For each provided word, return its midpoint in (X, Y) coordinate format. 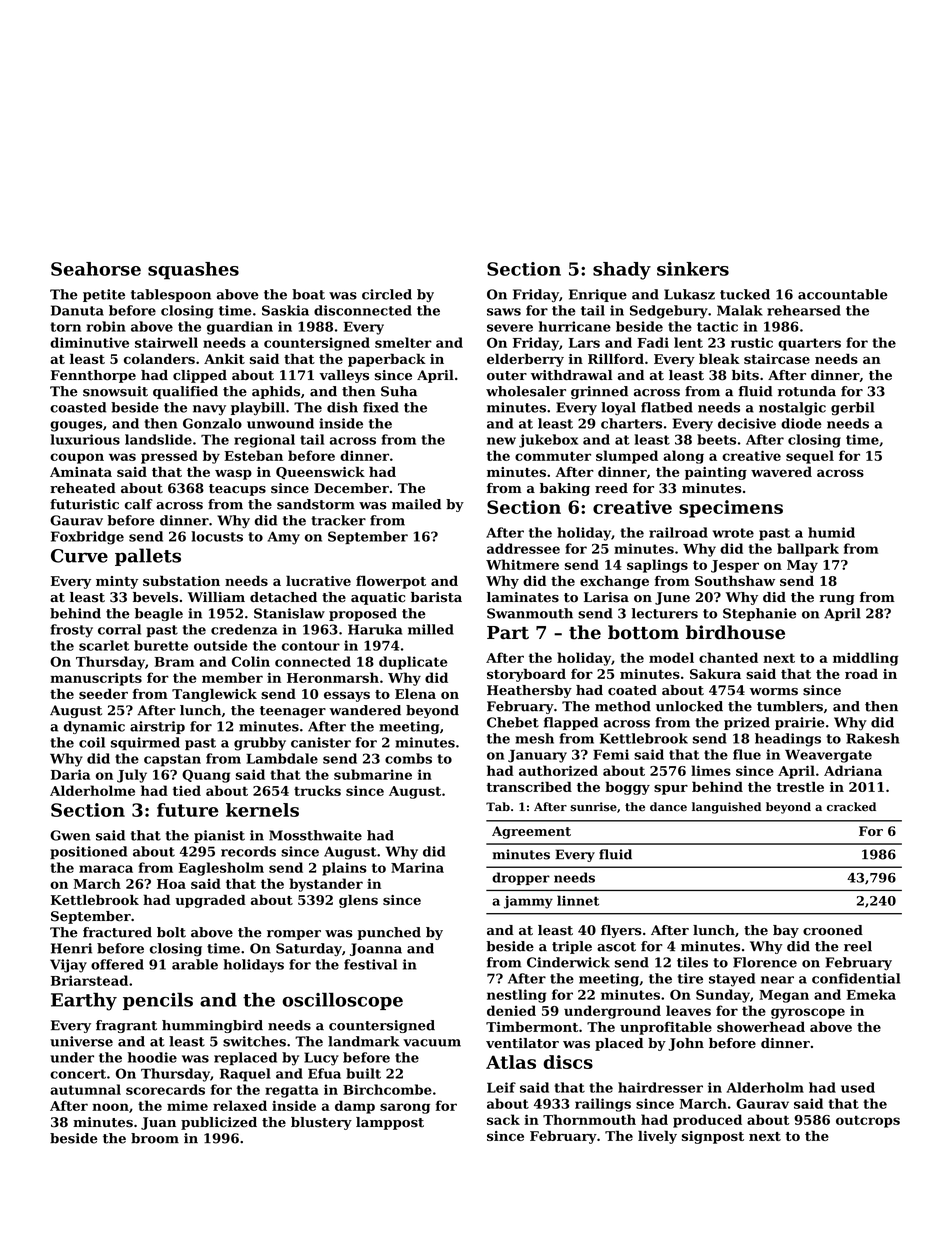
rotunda (807, 391)
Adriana (853, 770)
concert (78, 1074)
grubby (260, 744)
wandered (365, 710)
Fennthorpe (93, 376)
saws (504, 312)
